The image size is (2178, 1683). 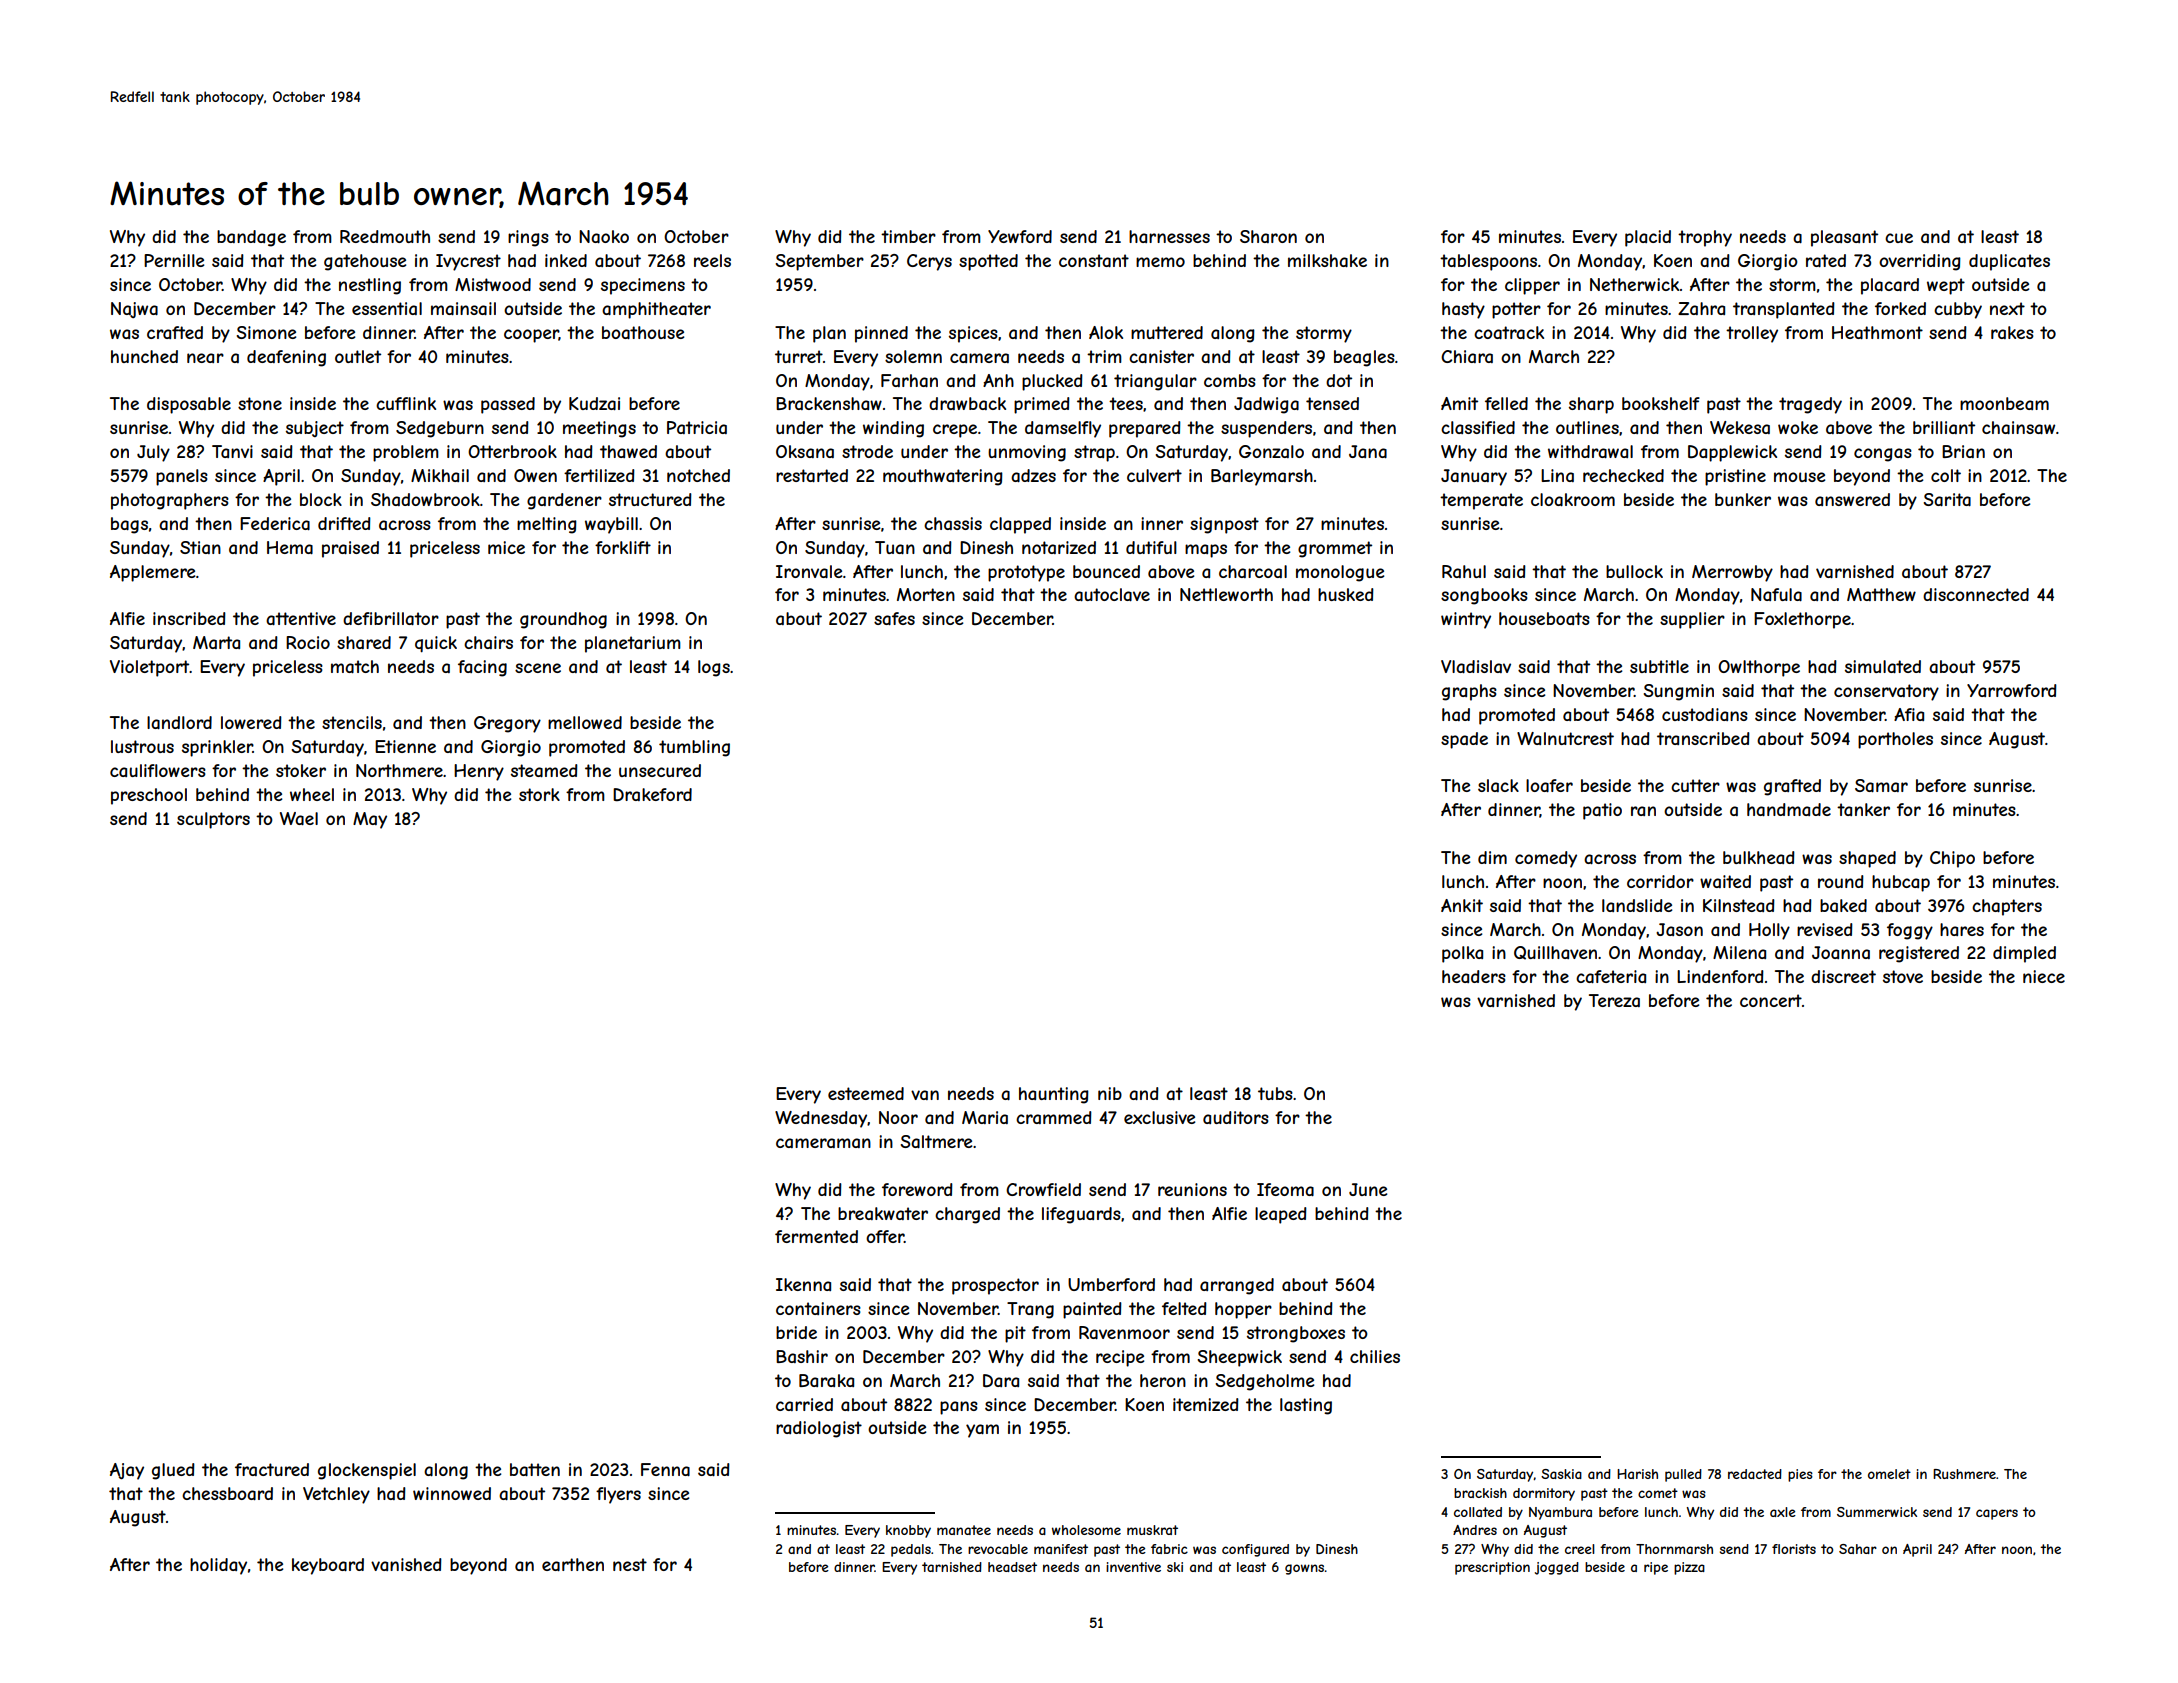 What do you see at coordinates (1689, 1568) in the page?
I see `pizza` at bounding box center [1689, 1568].
